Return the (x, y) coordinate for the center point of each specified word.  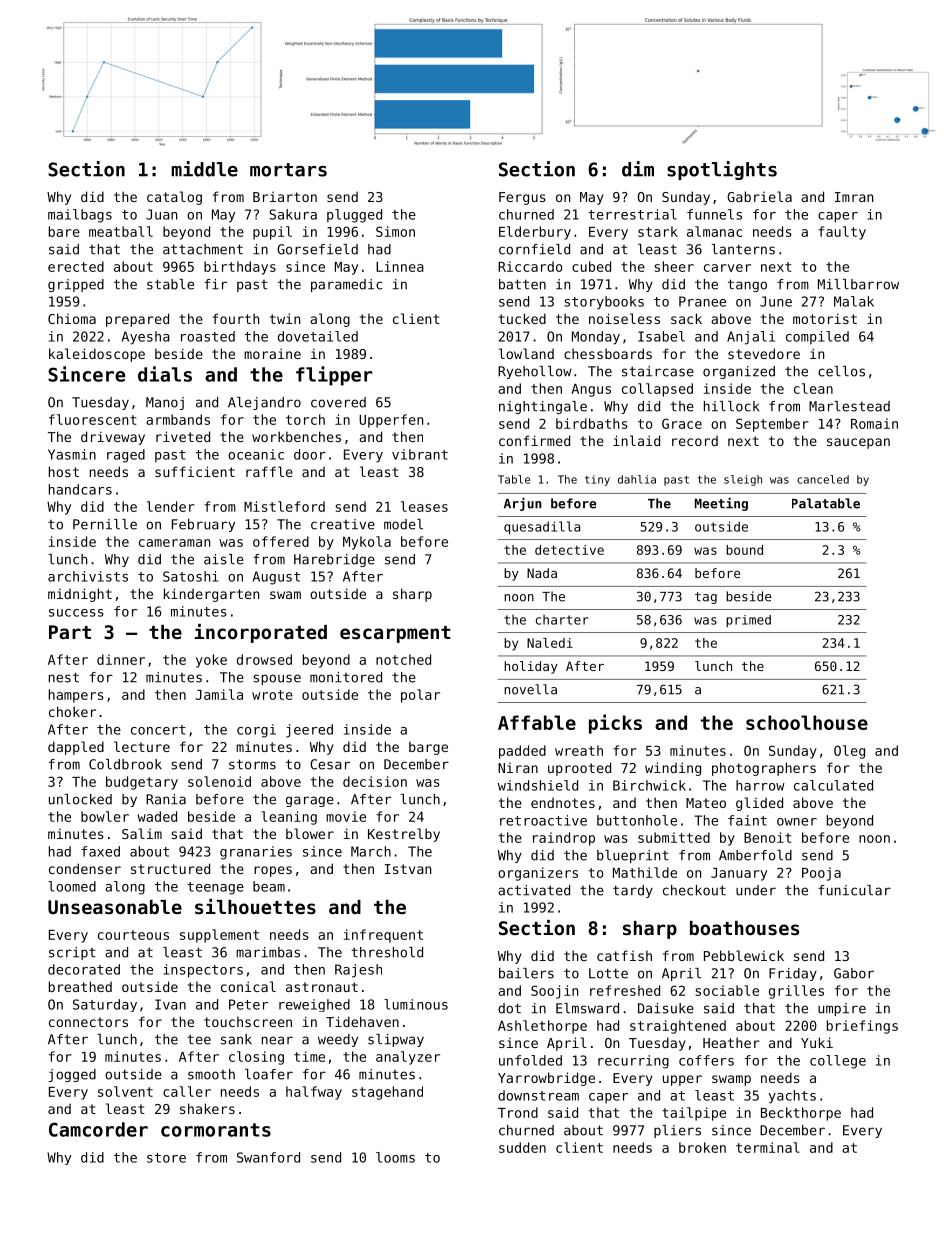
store (166, 1158)
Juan (161, 214)
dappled (76, 748)
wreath (579, 750)
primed (748, 621)
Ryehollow (535, 372)
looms (395, 1157)
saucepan (858, 443)
